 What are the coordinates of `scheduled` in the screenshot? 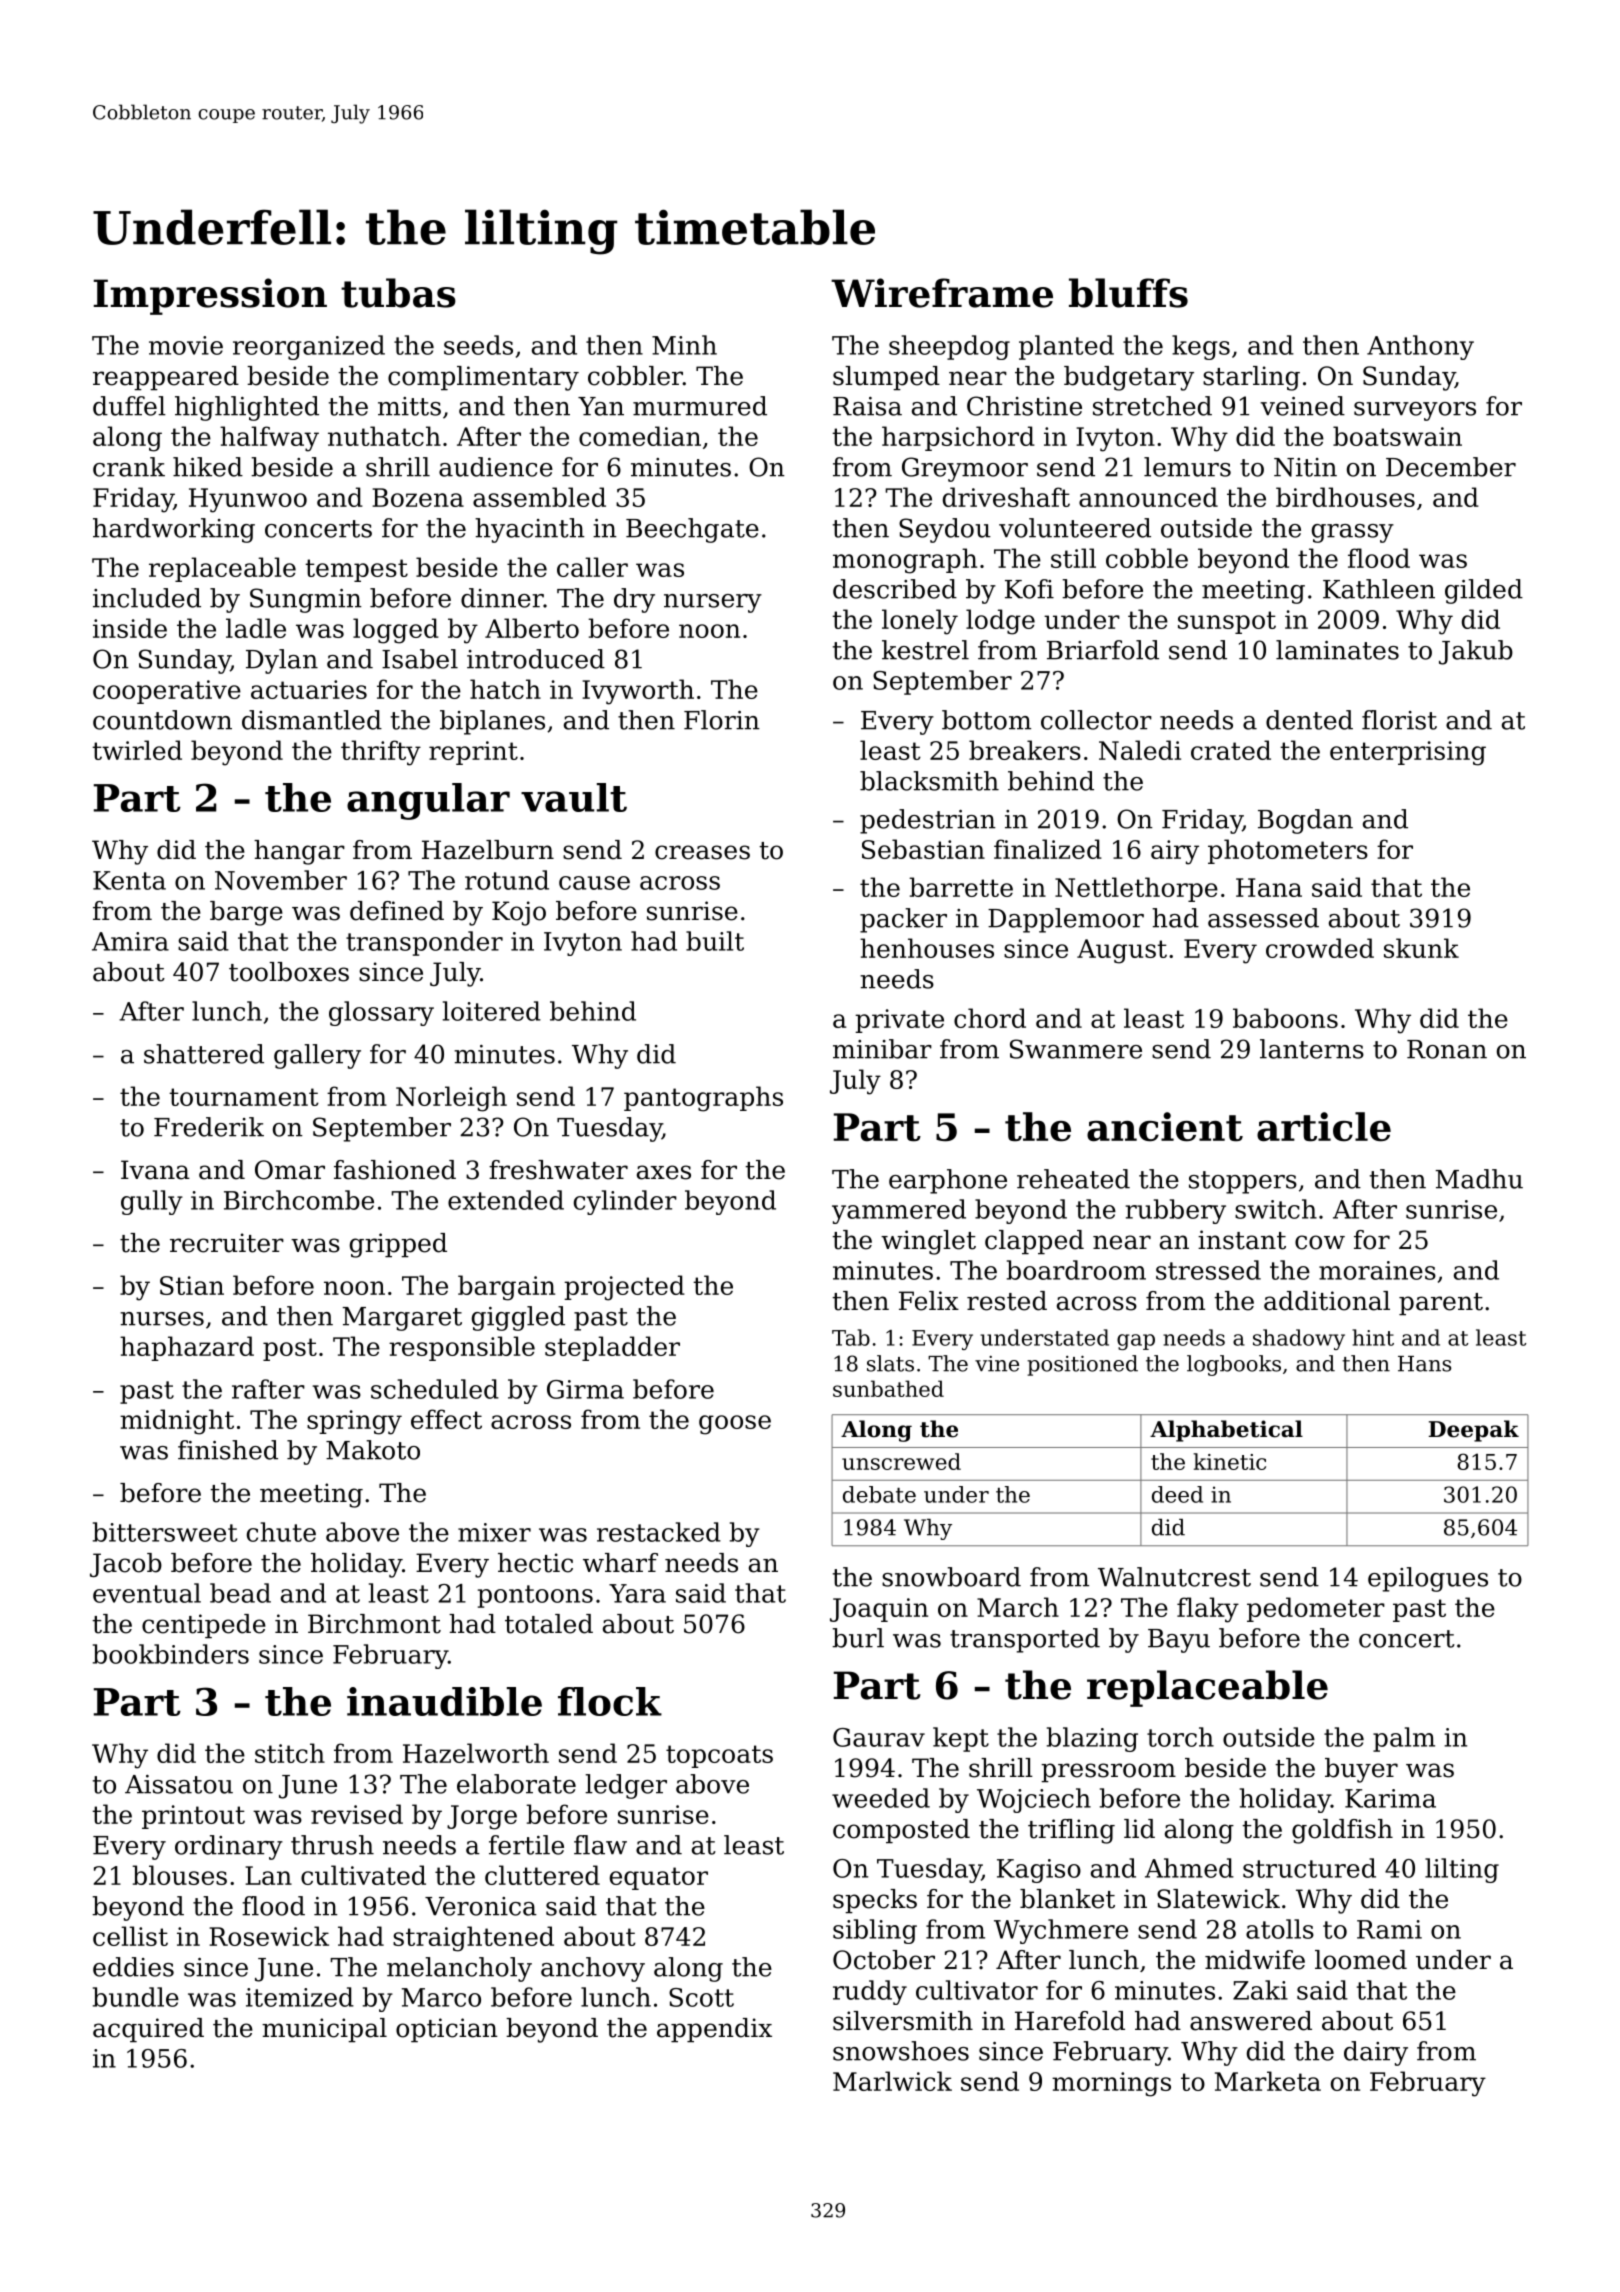 It's located at (435, 1389).
